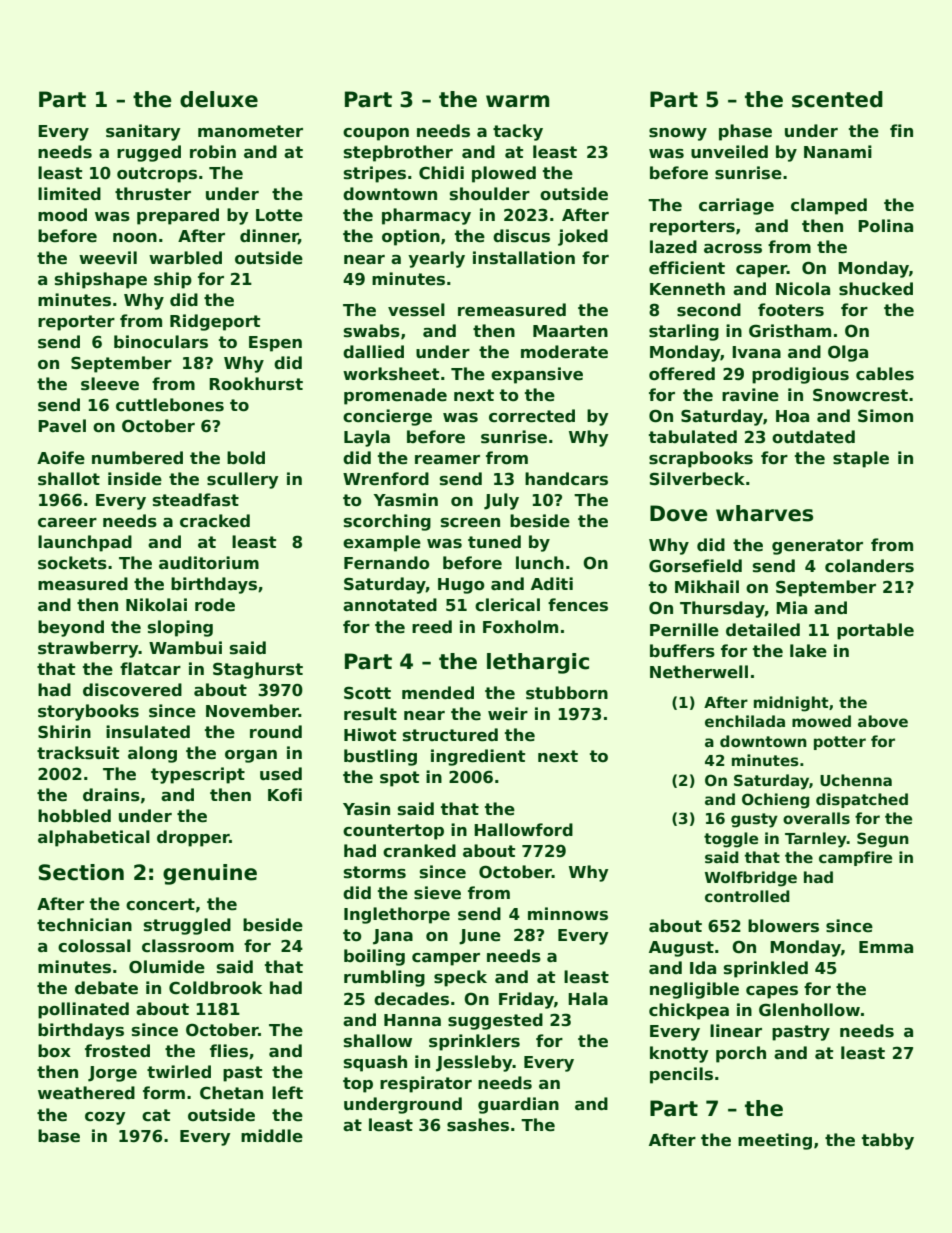 The image size is (952, 1233). I want to click on phase, so click(745, 132).
